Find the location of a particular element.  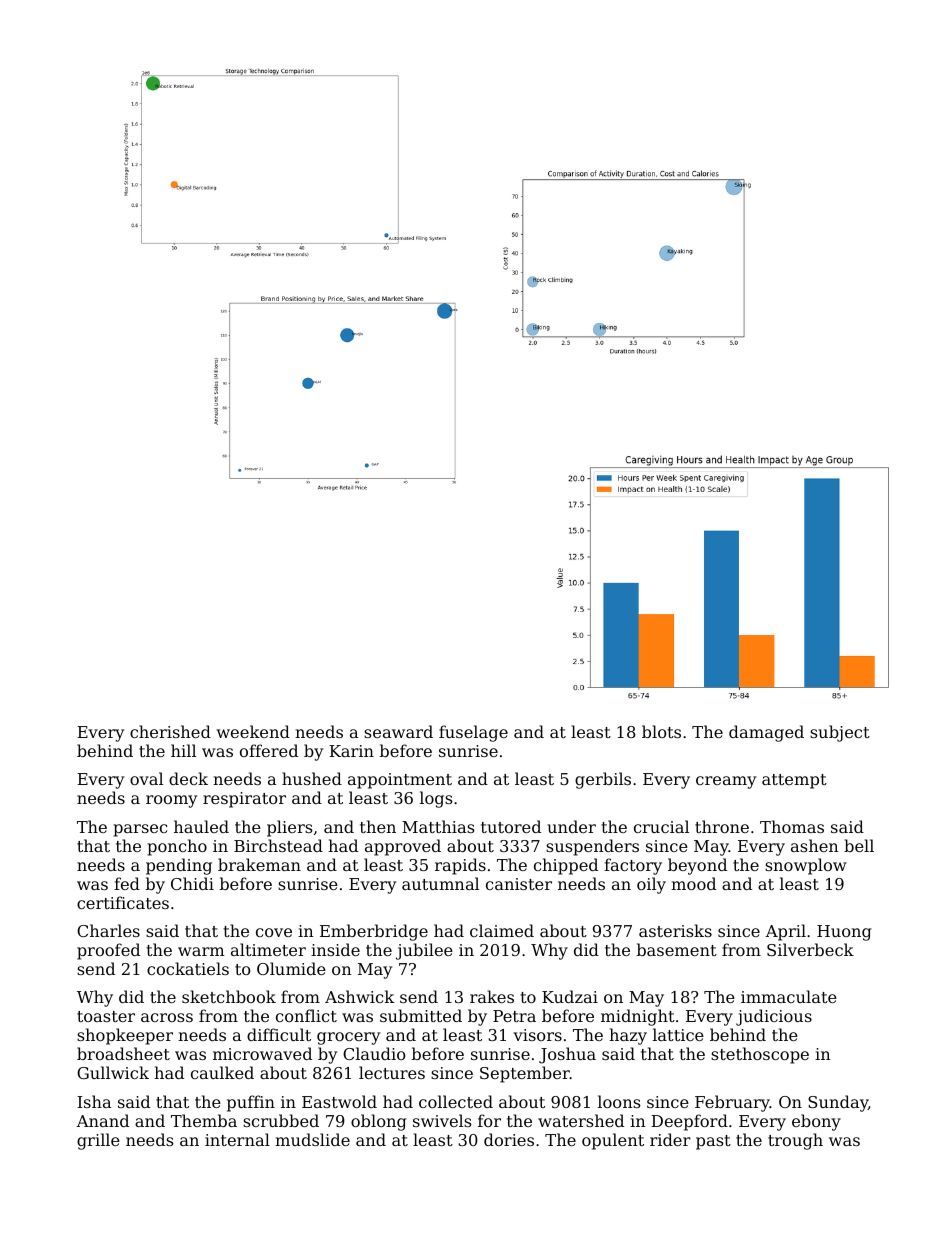

Anand is located at coordinates (102, 1120).
